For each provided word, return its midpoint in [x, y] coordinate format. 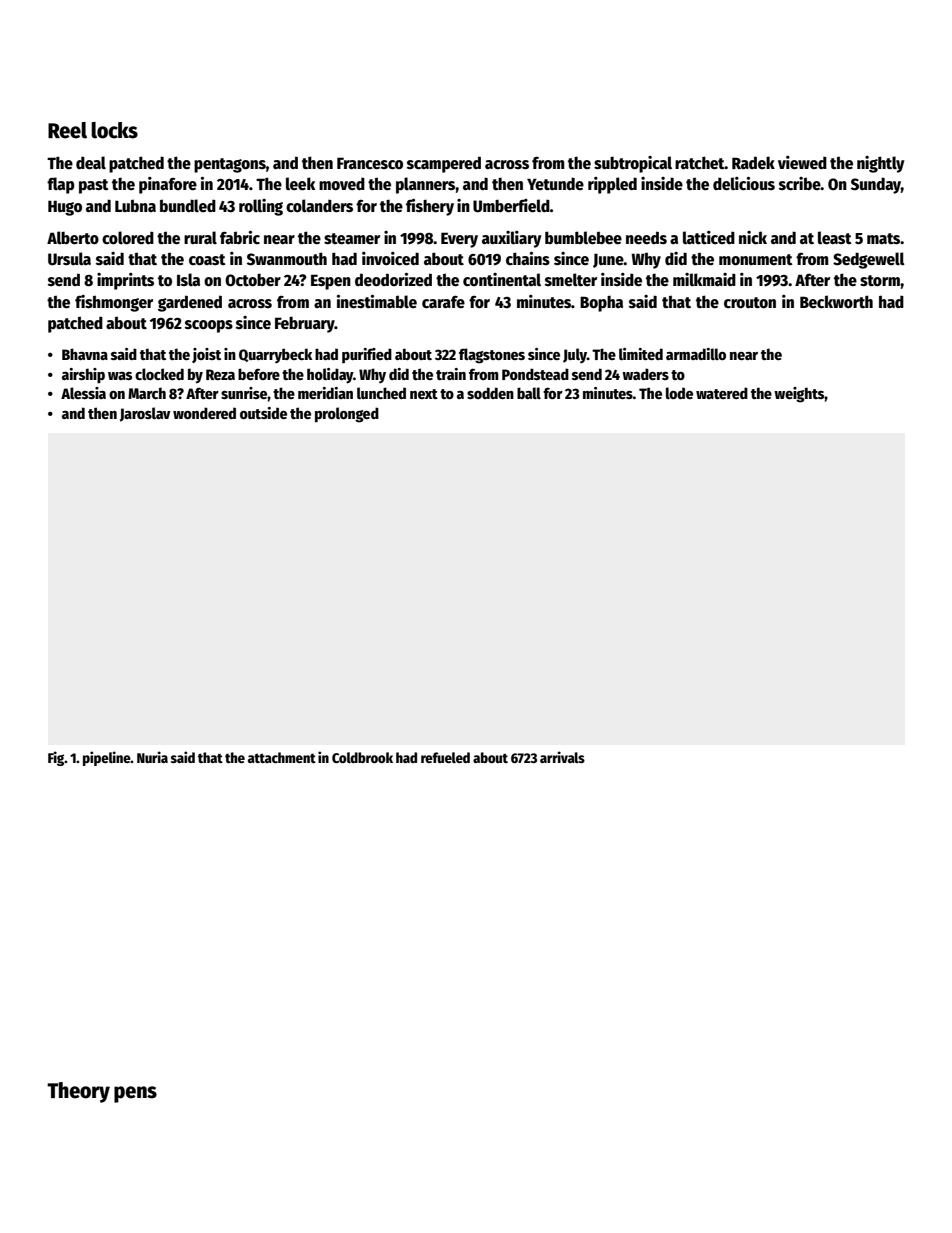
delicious [744, 184]
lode [679, 393]
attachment [282, 757]
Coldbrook [362, 757]
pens [135, 1094]
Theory [78, 1092]
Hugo [65, 208]
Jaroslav [145, 414]
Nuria [152, 757]
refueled [445, 757]
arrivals [562, 757]
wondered [204, 413]
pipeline [107, 758]
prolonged [347, 415]
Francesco [370, 163]
